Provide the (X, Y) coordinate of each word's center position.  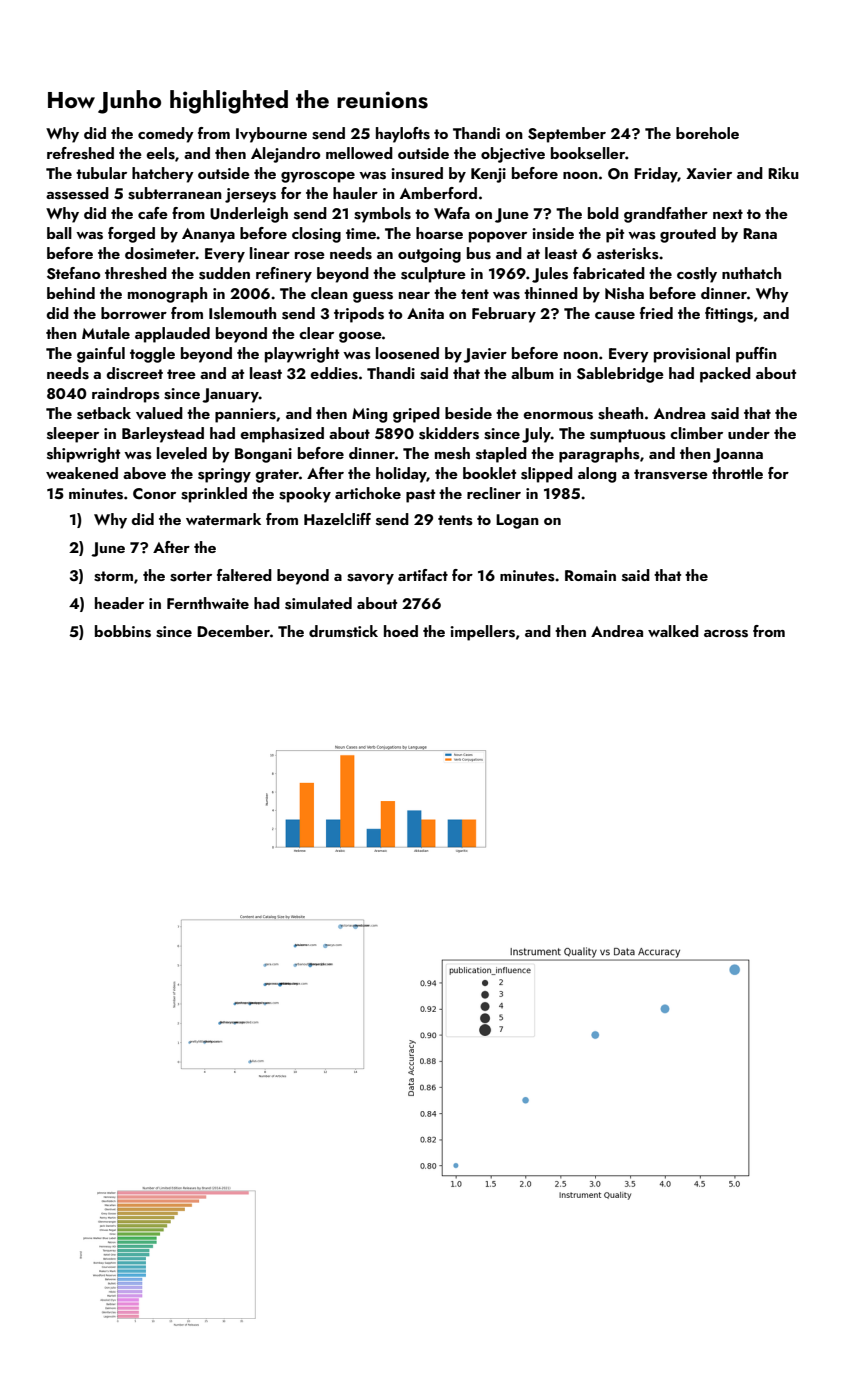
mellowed (359, 153)
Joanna (738, 455)
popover (498, 237)
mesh (452, 453)
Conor (154, 494)
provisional (692, 355)
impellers (482, 633)
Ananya (208, 235)
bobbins (123, 631)
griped (416, 415)
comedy (166, 135)
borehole (707, 133)
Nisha (624, 293)
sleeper (73, 435)
